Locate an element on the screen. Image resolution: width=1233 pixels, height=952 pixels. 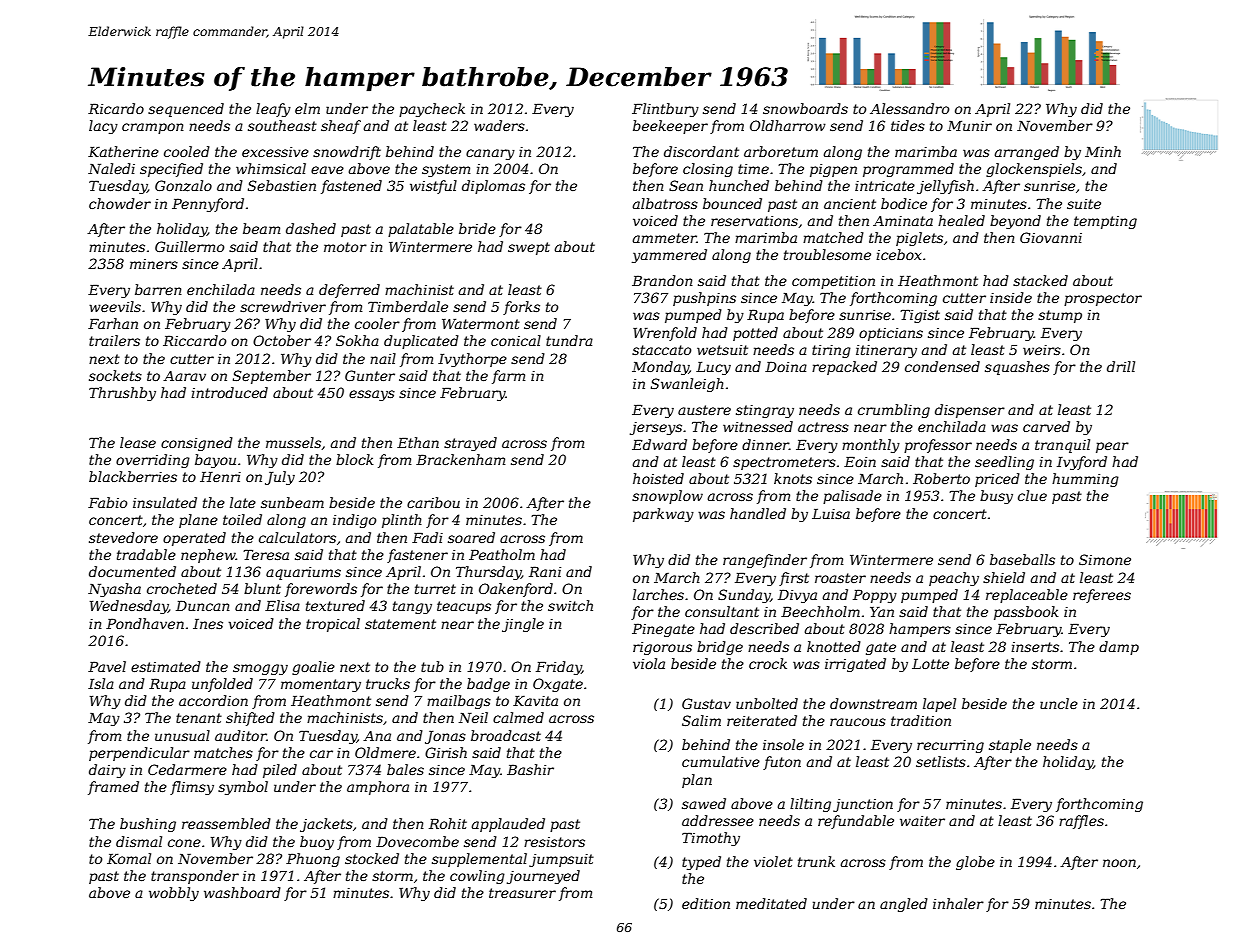
cooled is located at coordinates (187, 151).
